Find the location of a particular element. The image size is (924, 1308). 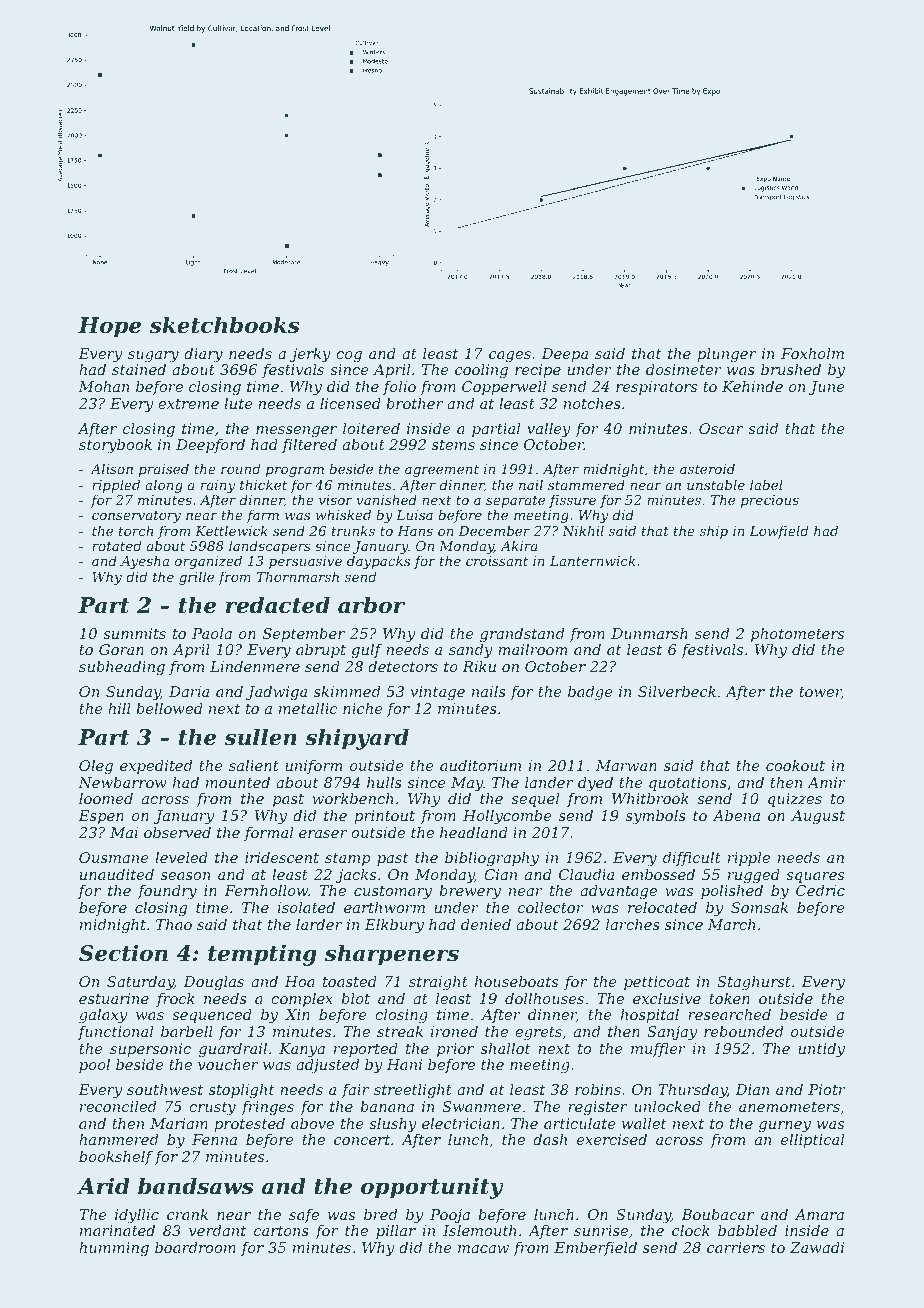

cartons is located at coordinates (281, 1231).
